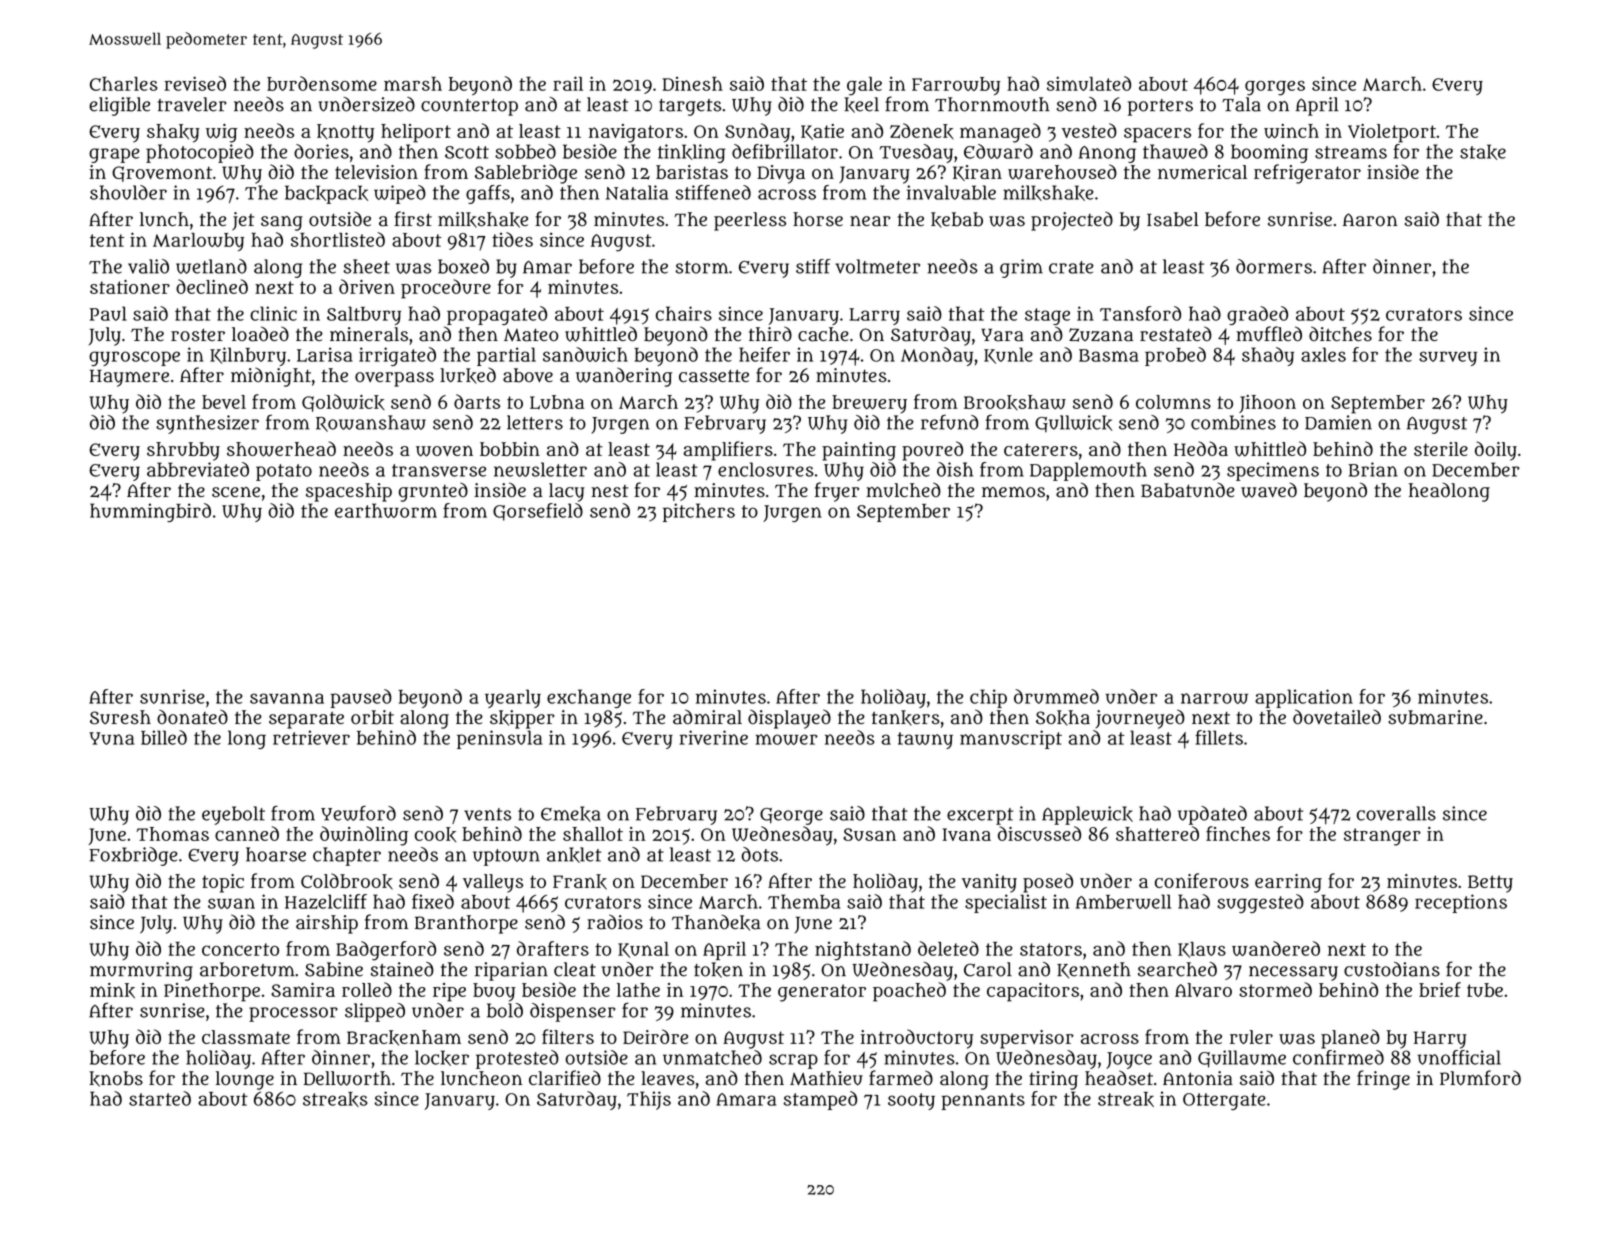 The height and width of the image is (1246, 1613). What do you see at coordinates (124, 84) in the image?
I see `Charles` at bounding box center [124, 84].
